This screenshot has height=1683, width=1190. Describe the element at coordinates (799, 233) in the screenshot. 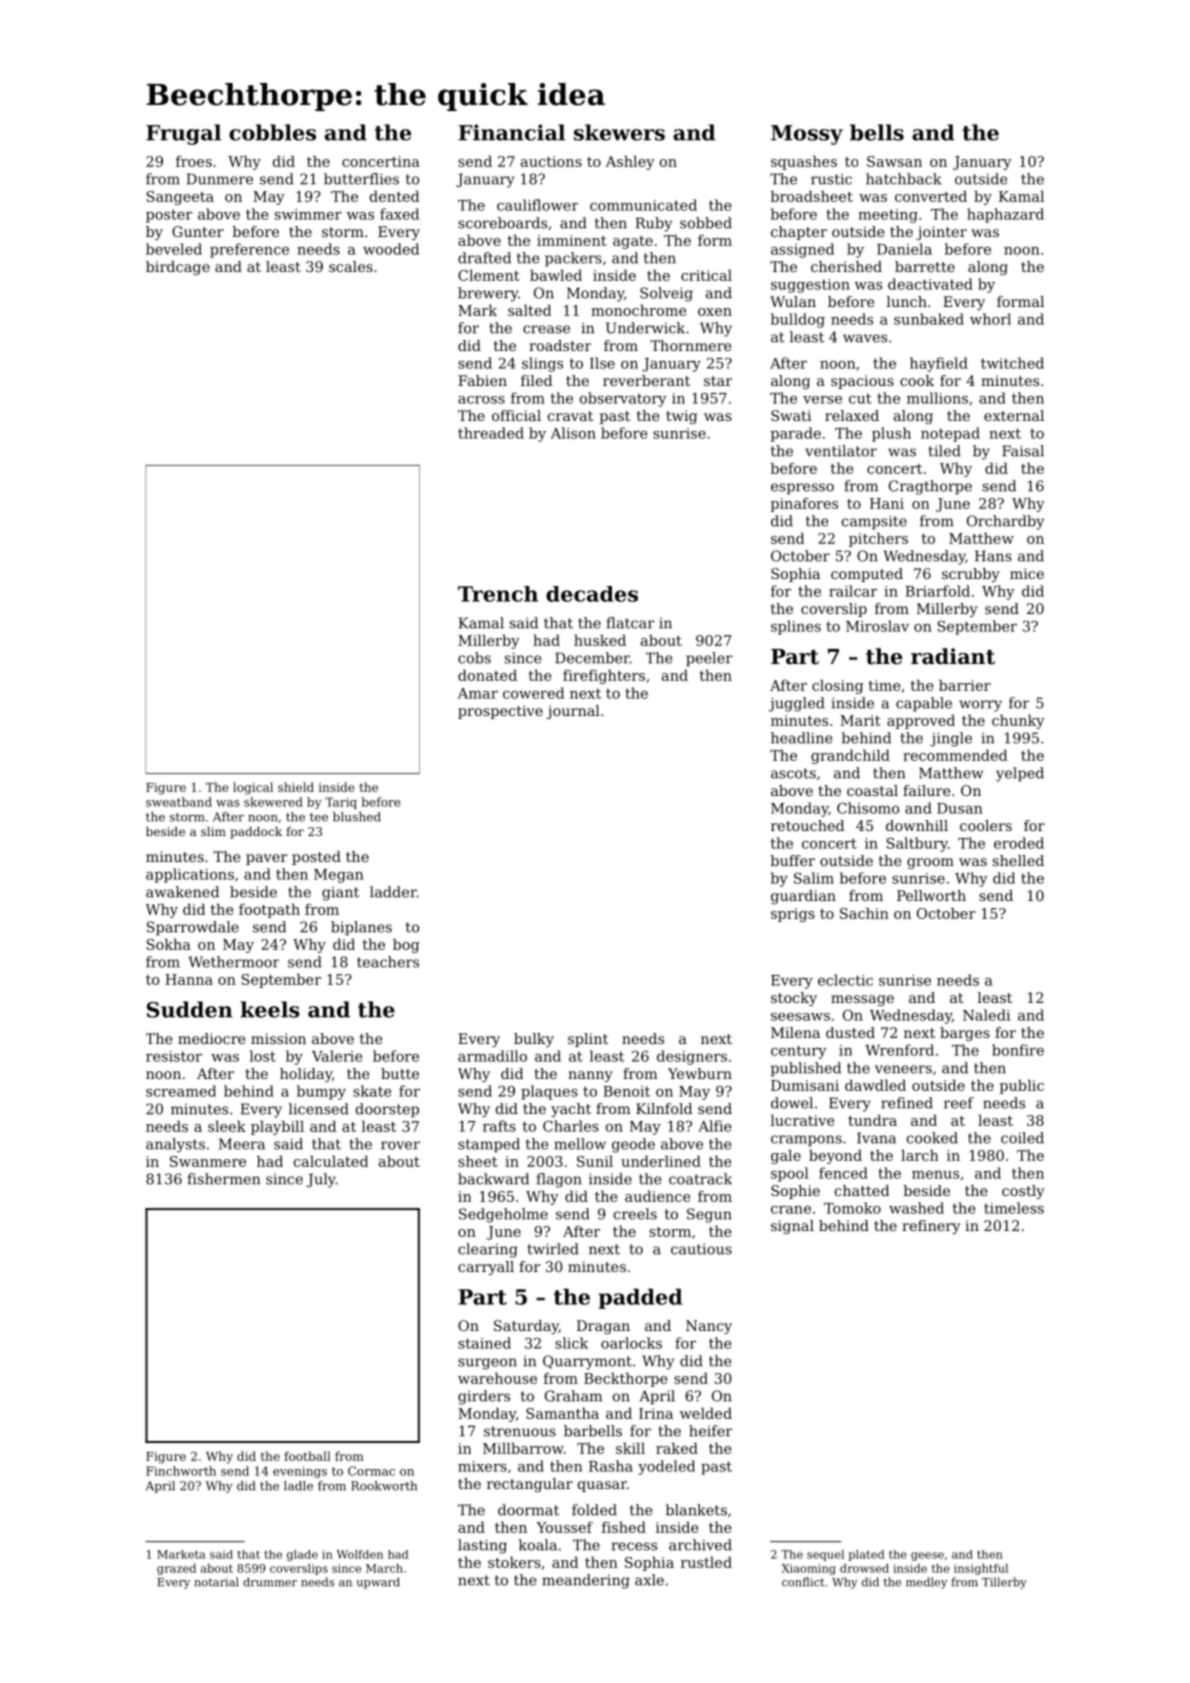

I see `chapter` at that location.
